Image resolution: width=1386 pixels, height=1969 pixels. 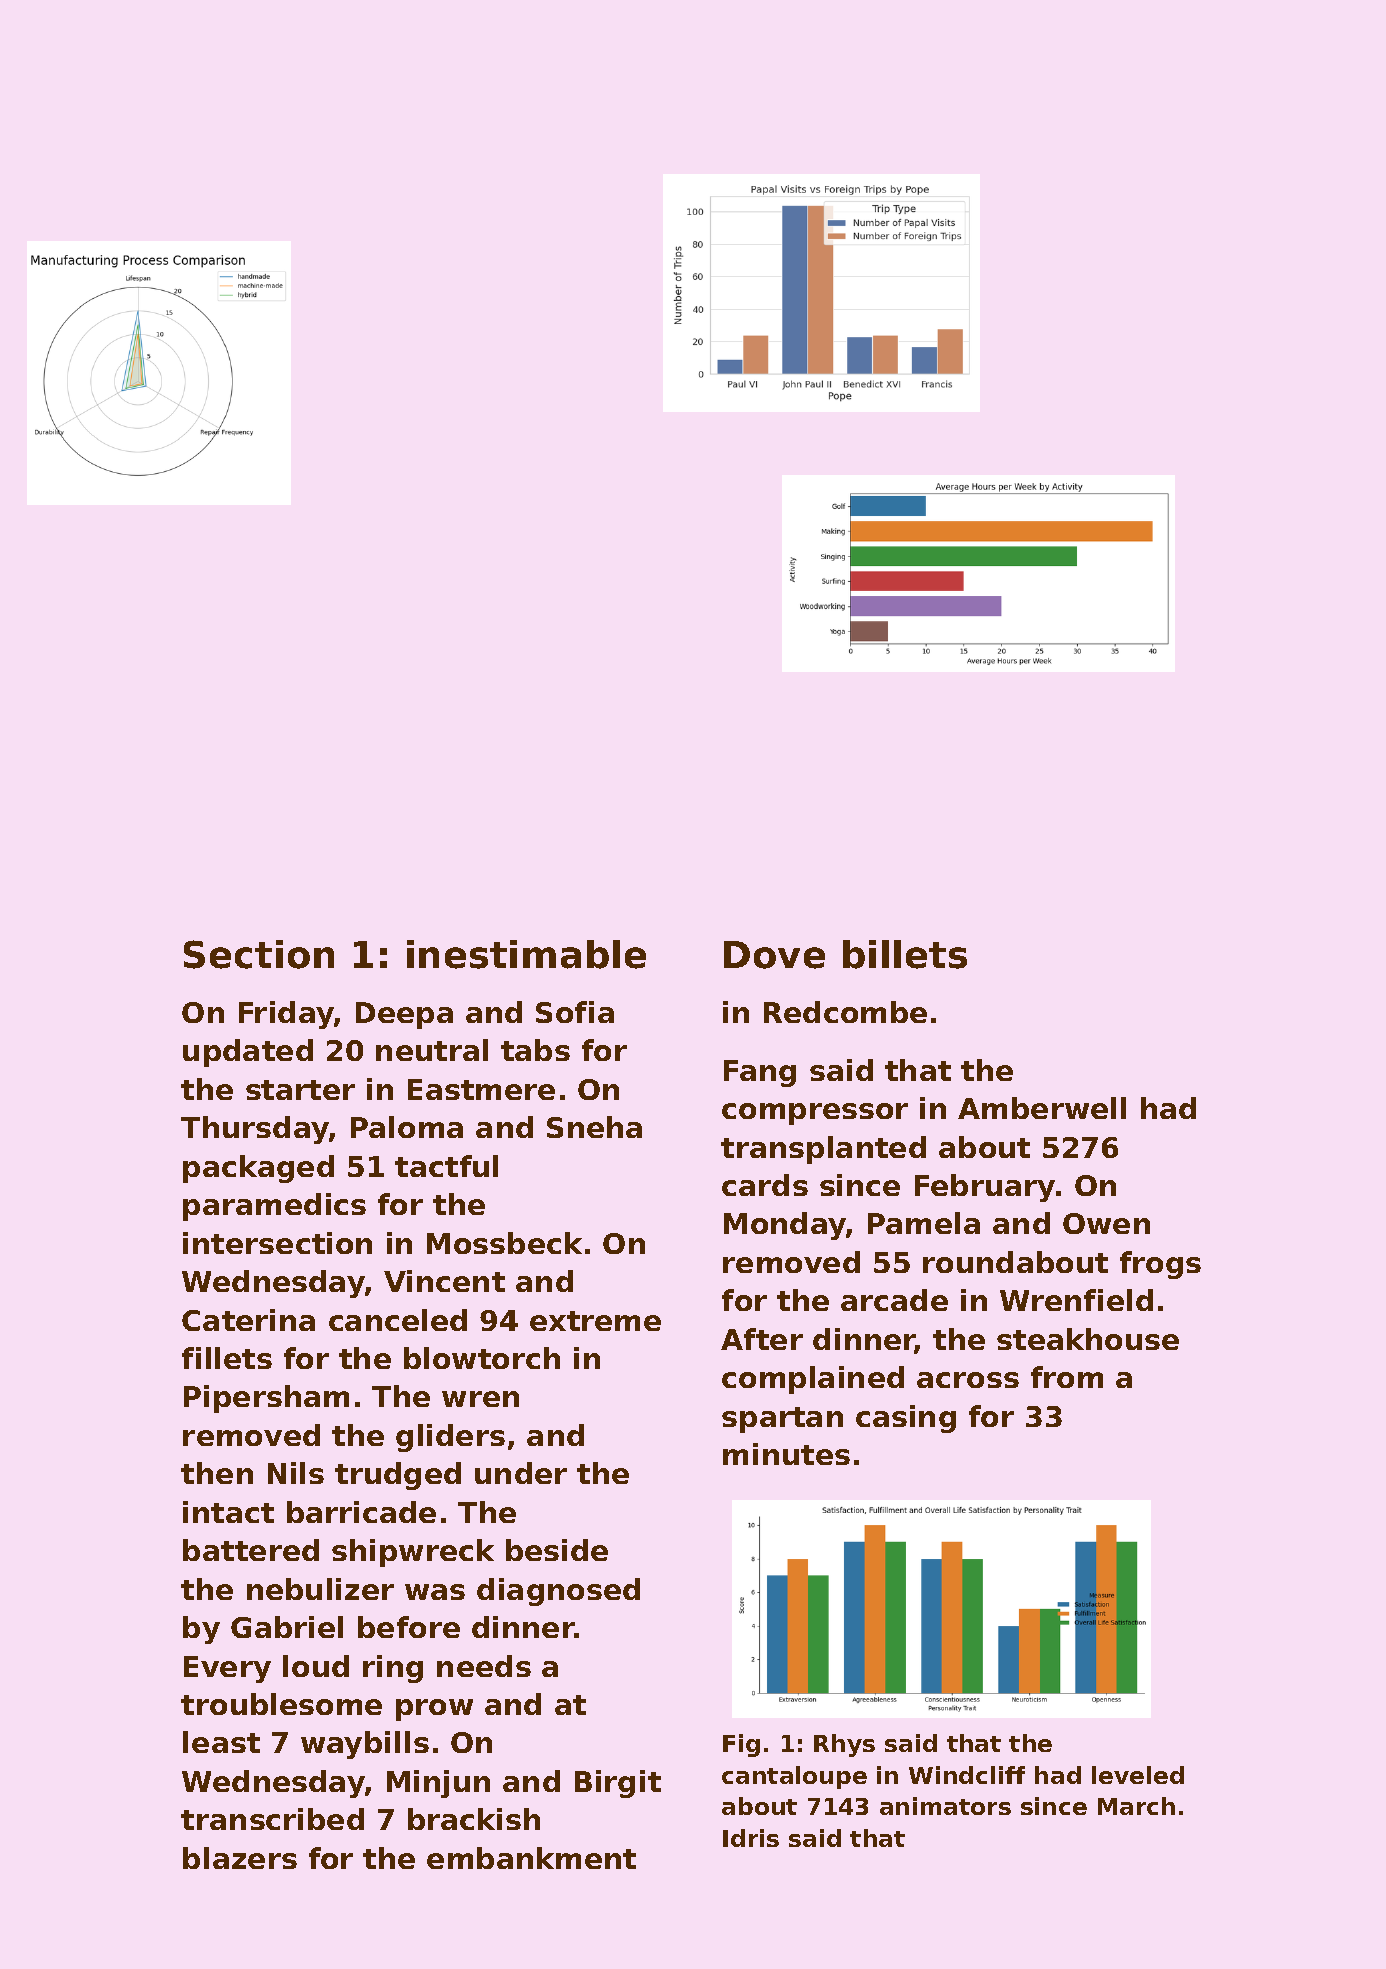 I want to click on under, so click(x=521, y=1473).
